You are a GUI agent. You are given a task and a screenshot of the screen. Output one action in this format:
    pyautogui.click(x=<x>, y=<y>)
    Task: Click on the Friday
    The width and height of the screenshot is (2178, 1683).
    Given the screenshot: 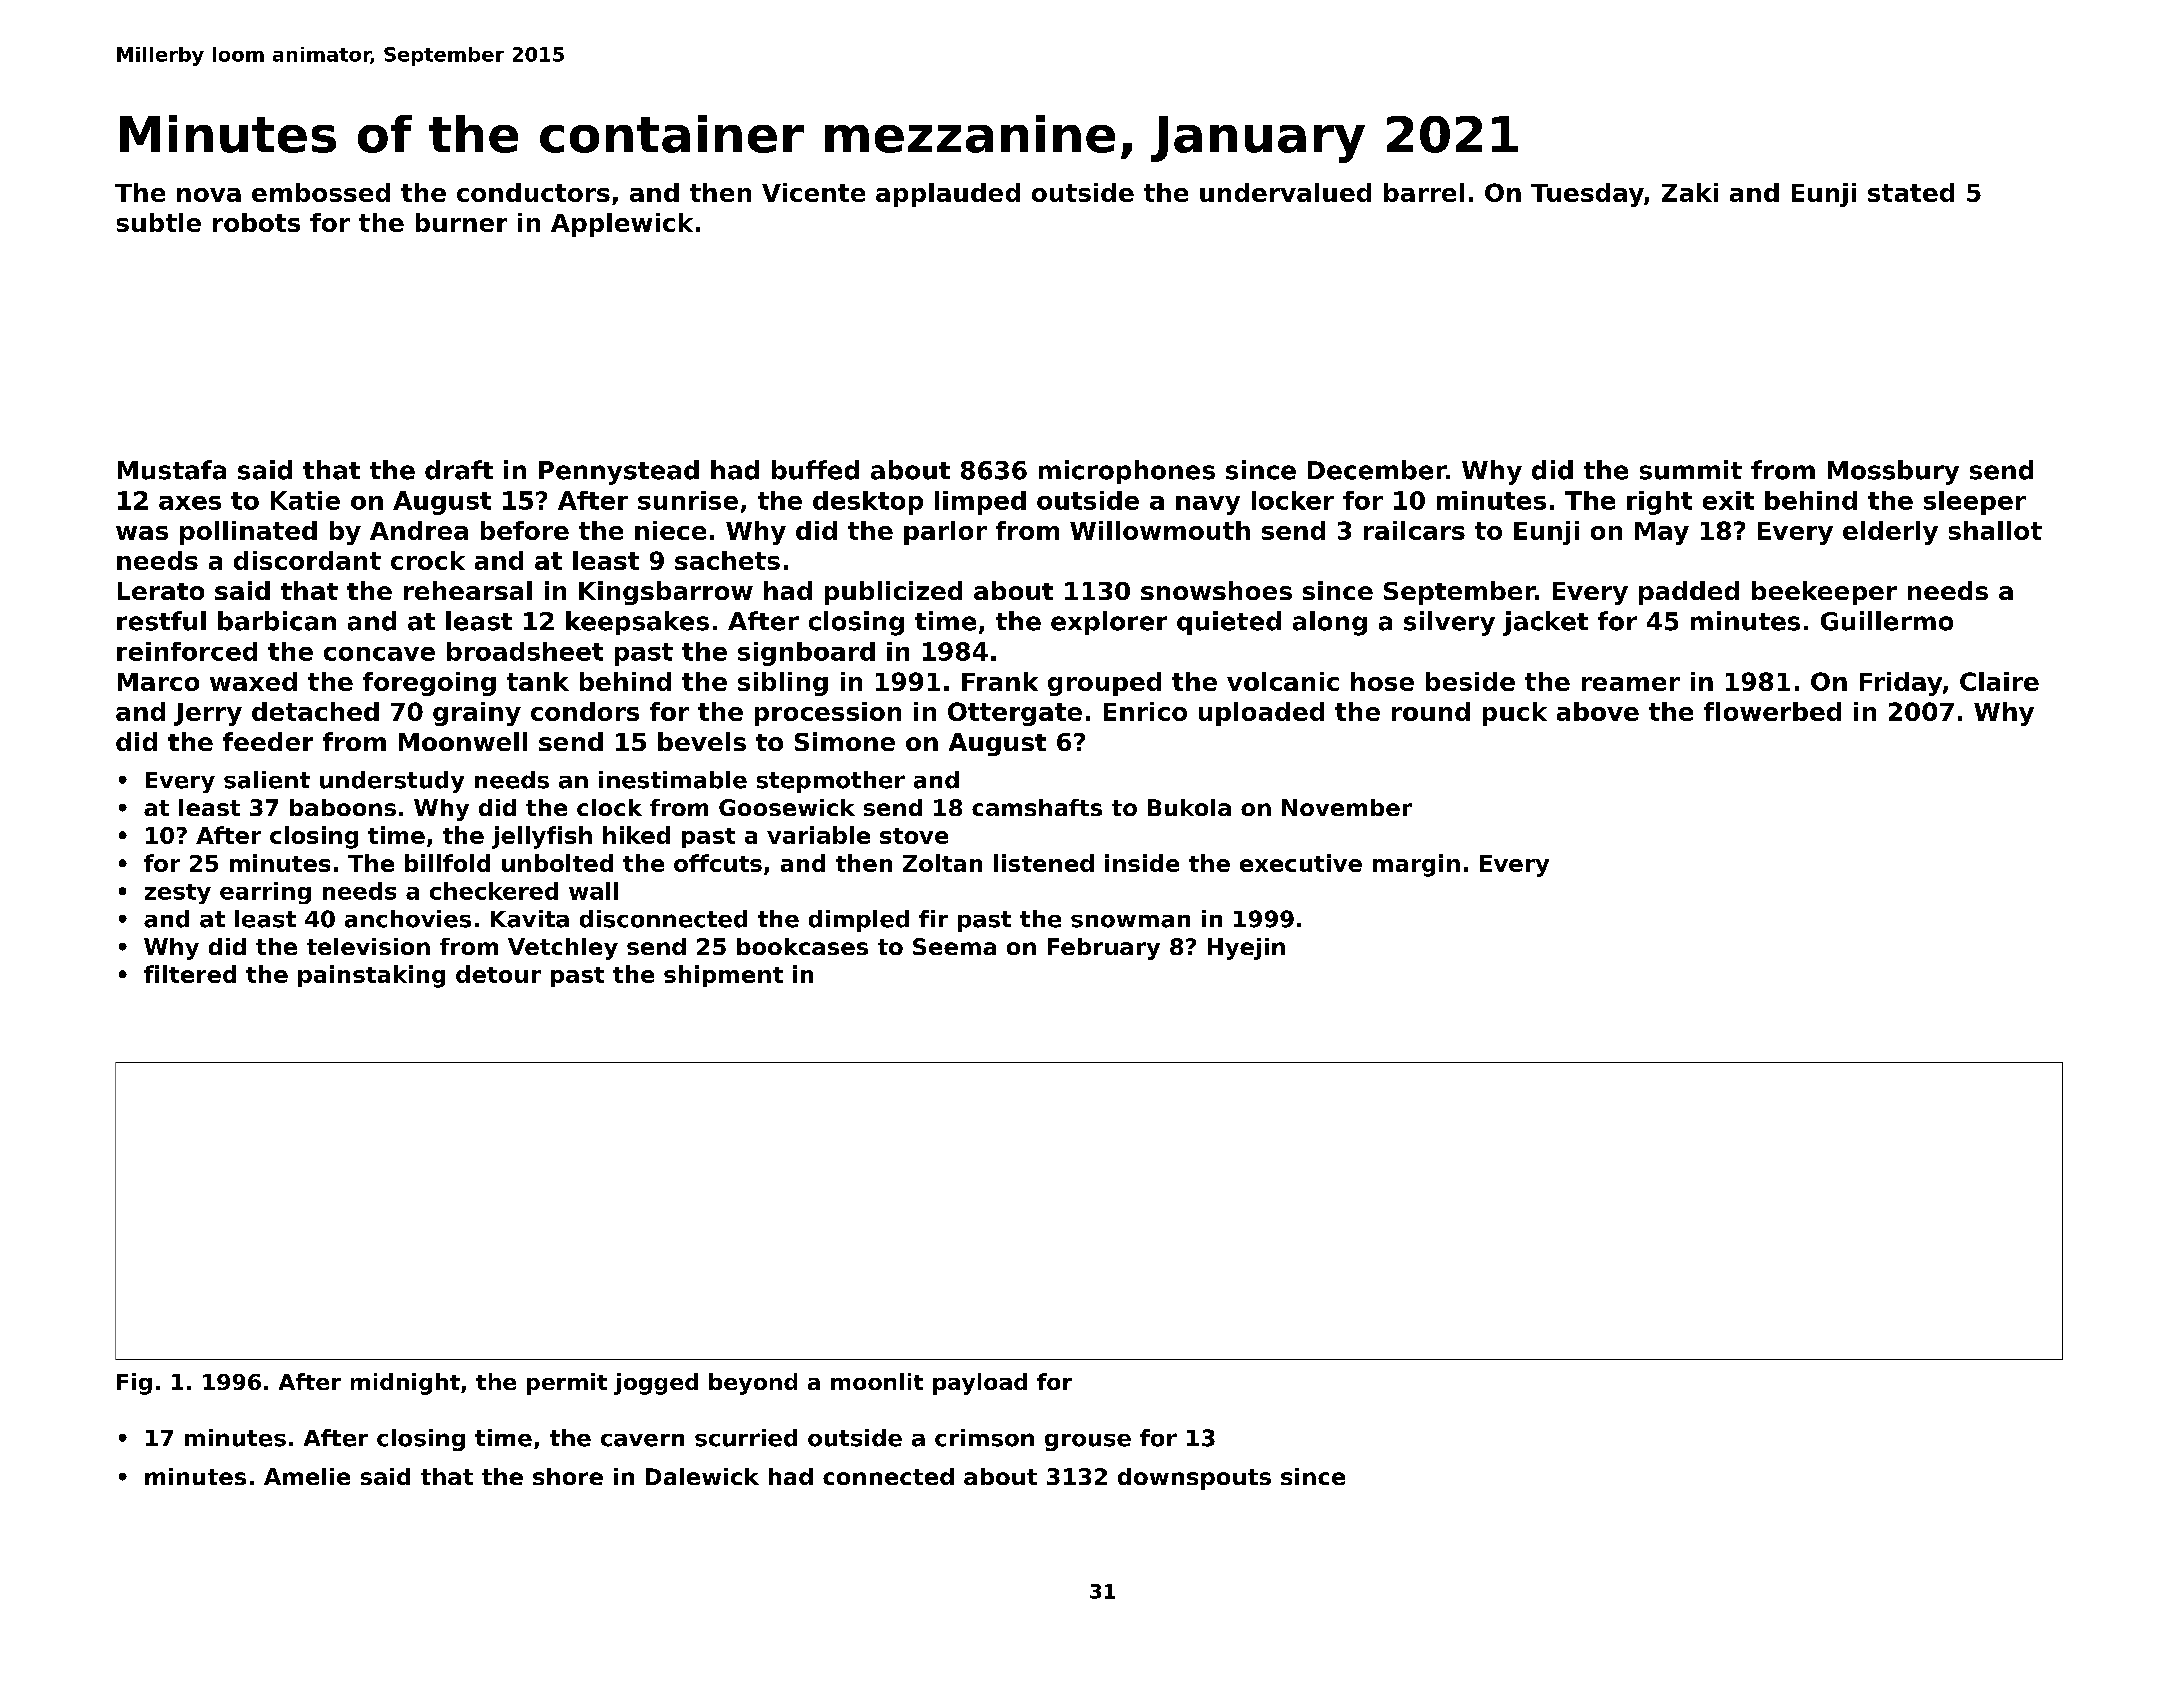 What is the action you would take?
    pyautogui.click(x=1901, y=684)
